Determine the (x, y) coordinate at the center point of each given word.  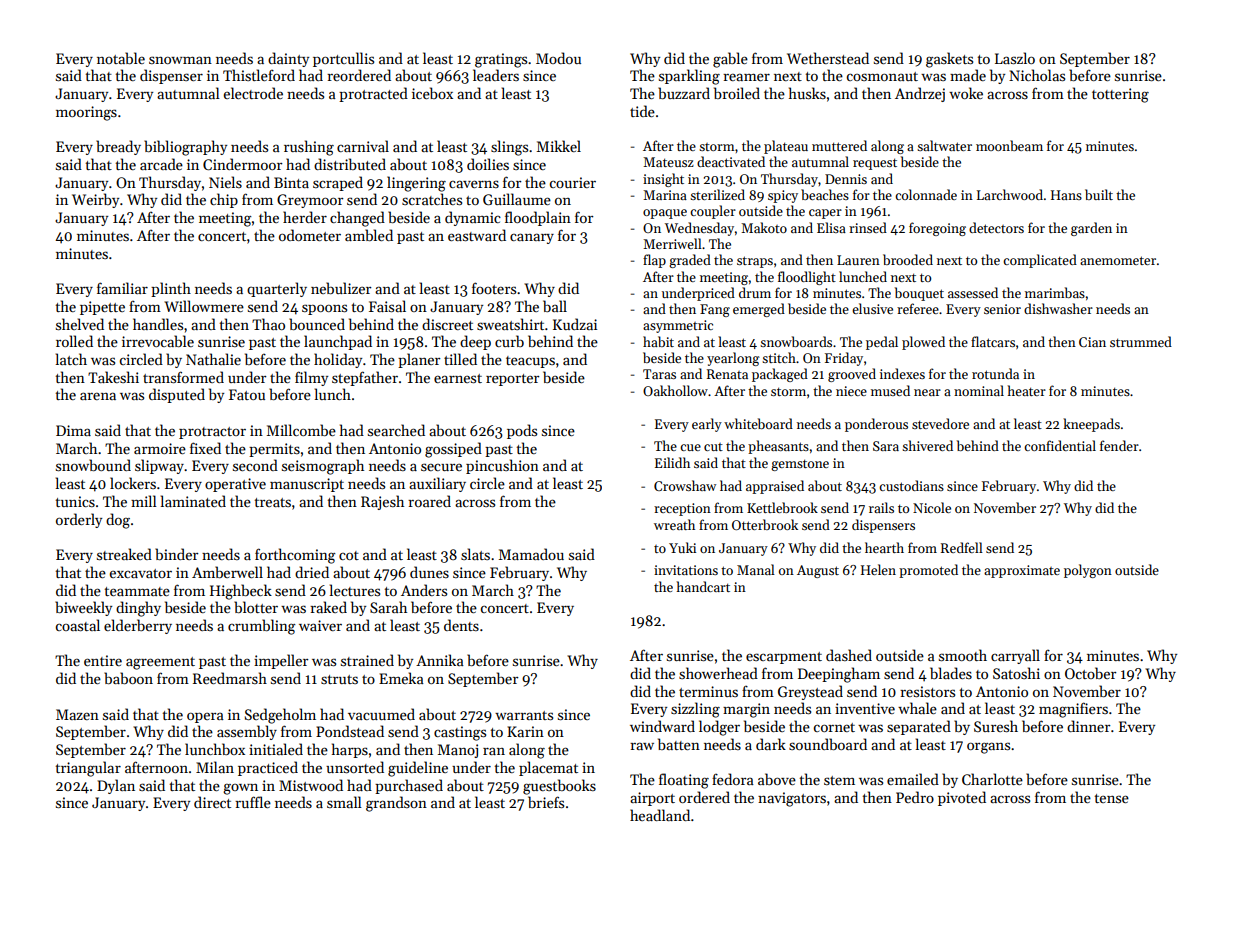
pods (522, 431)
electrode (253, 93)
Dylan (116, 786)
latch (71, 359)
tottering (1120, 95)
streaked (124, 554)
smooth (963, 655)
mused (890, 390)
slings (509, 148)
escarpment (784, 658)
